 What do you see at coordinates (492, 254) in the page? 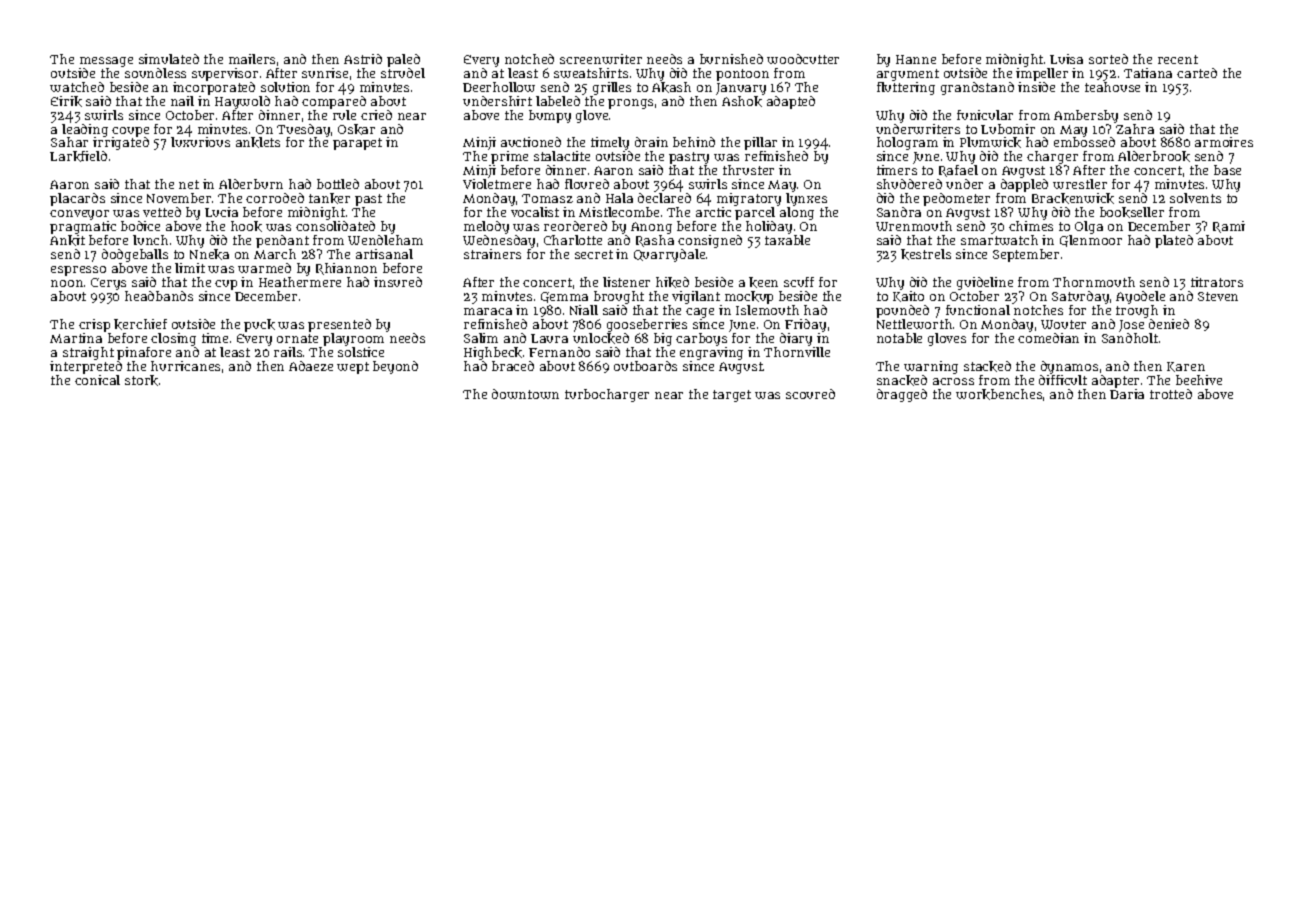
I see `strainers` at bounding box center [492, 254].
